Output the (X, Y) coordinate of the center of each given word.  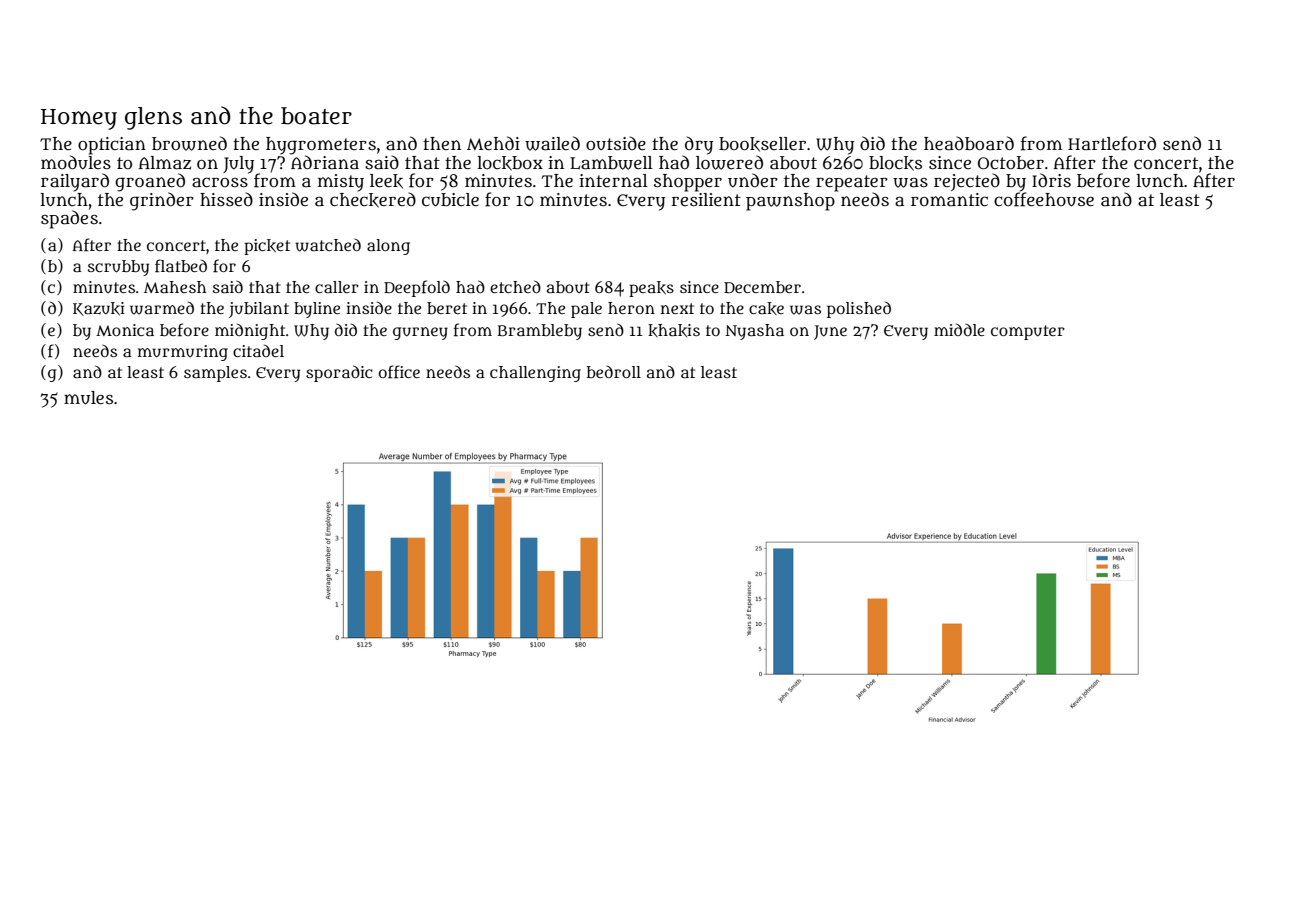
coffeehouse (1044, 199)
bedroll (614, 371)
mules (88, 398)
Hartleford (1112, 143)
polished (859, 309)
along (388, 247)
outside (616, 143)
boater (316, 116)
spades (69, 219)
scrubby (118, 268)
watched (328, 245)
